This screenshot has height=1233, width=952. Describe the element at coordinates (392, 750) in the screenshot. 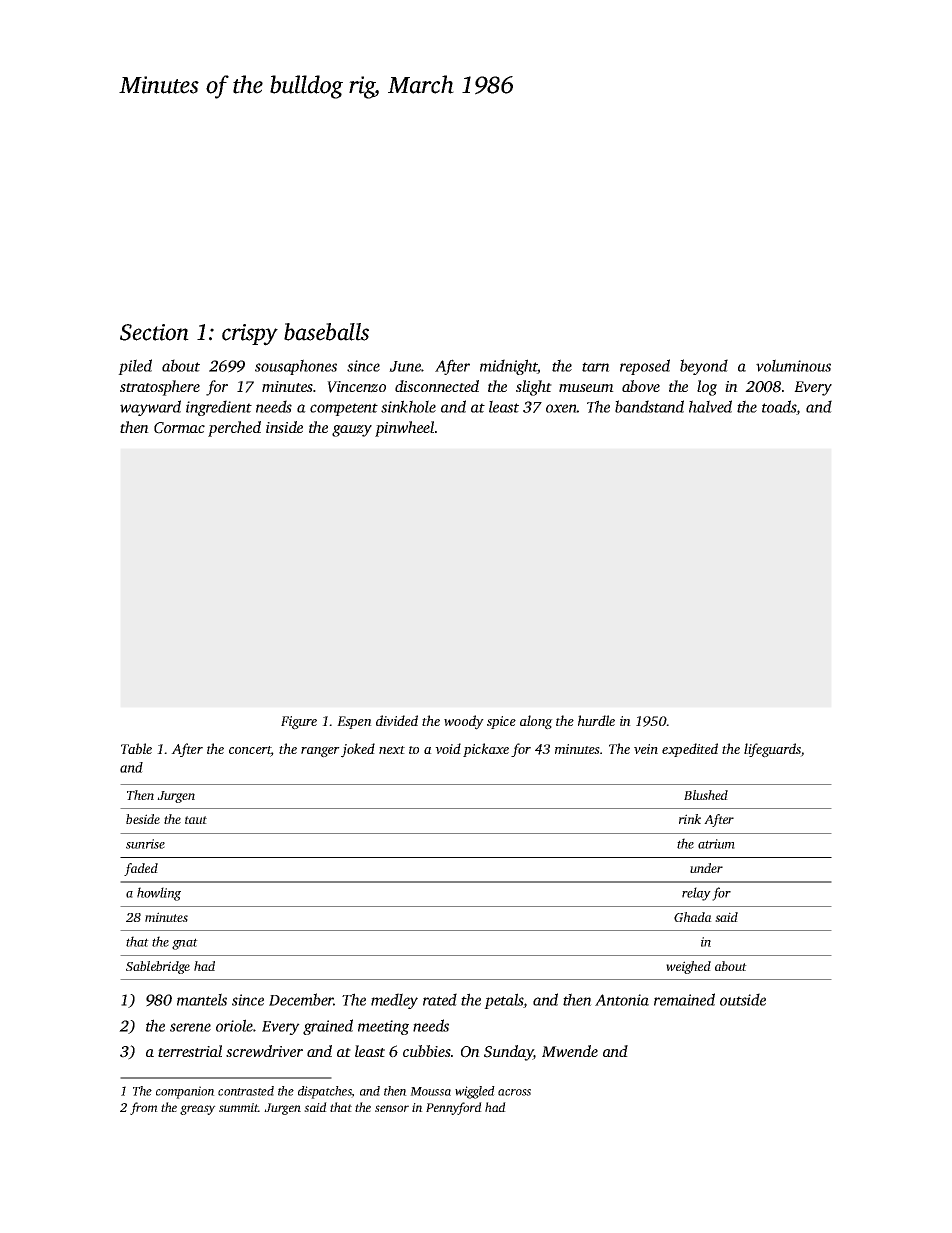

I see `next` at that location.
